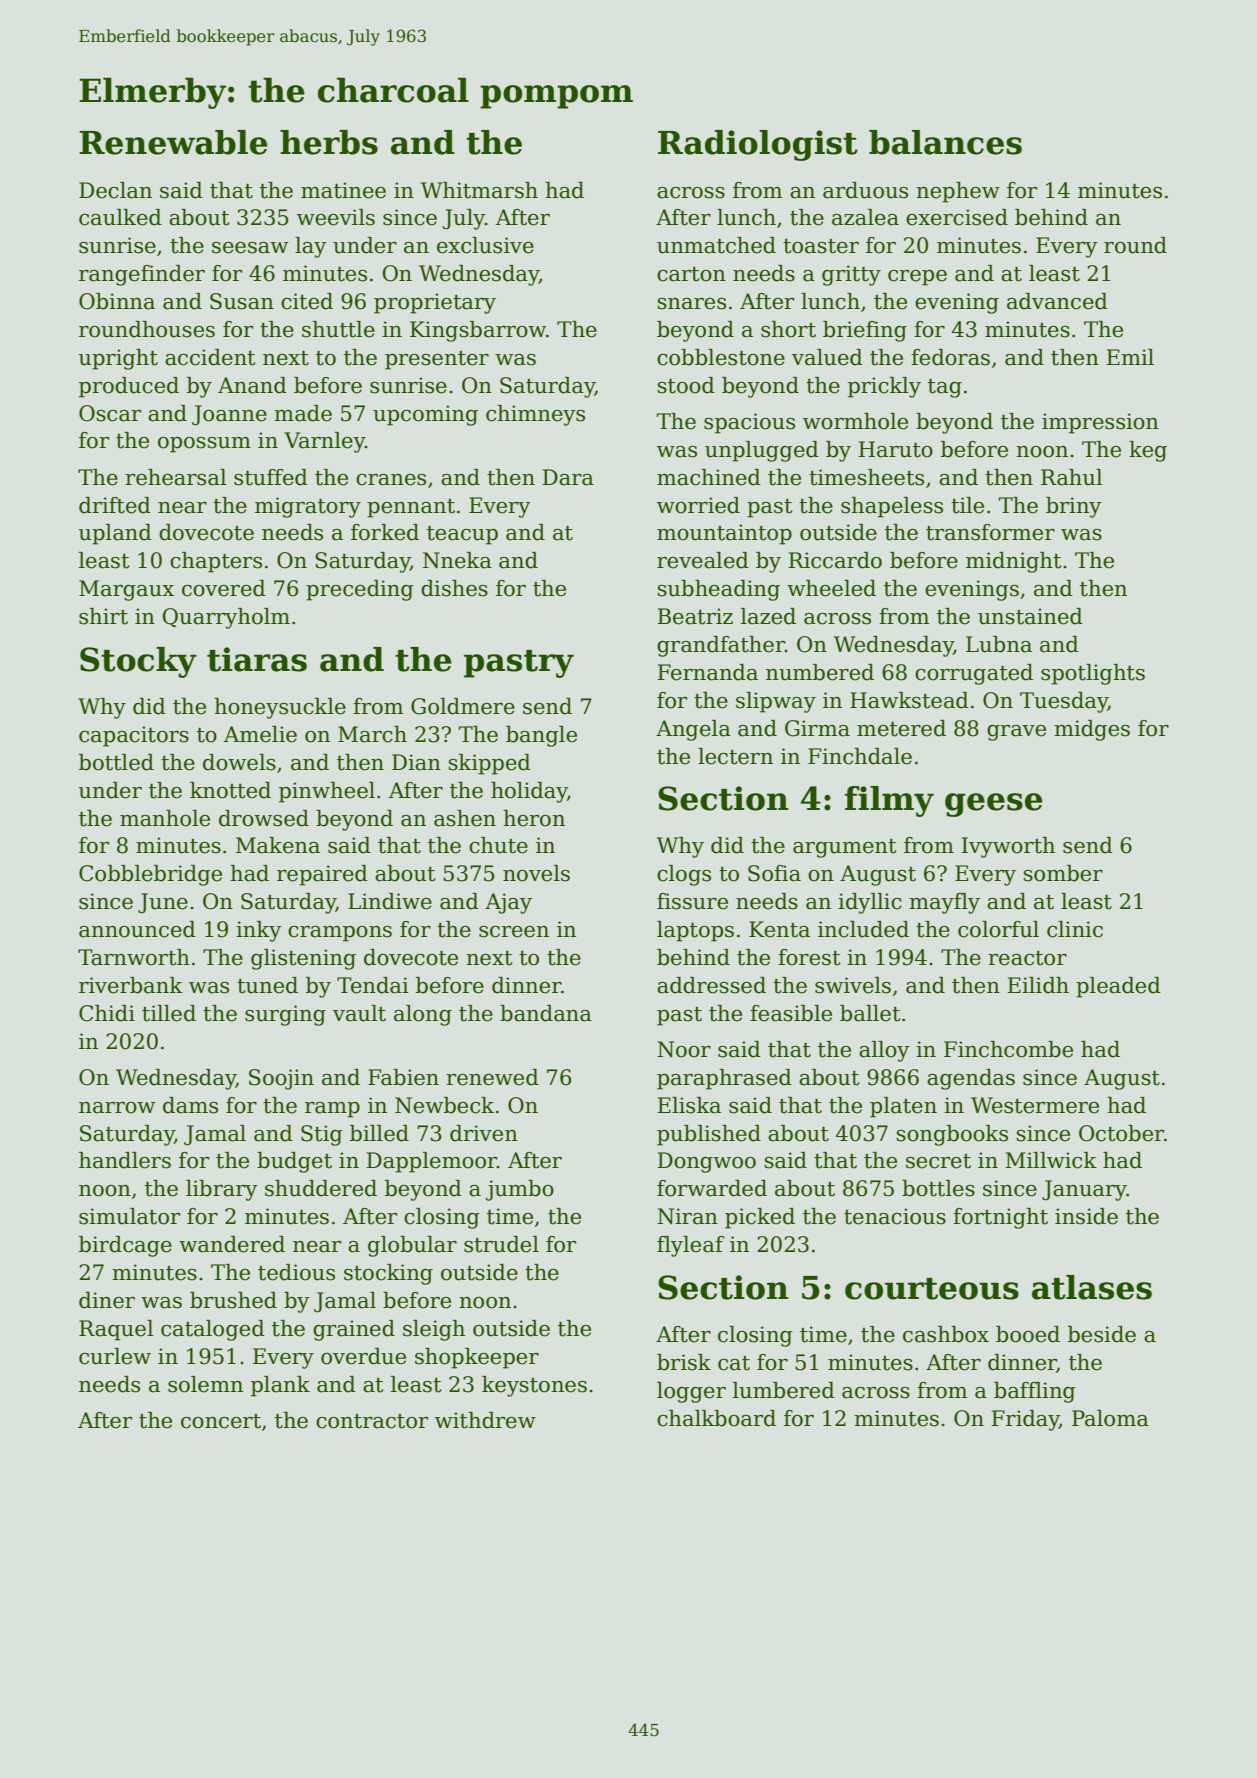 The image size is (1257, 1778). I want to click on keg, so click(1148, 451).
